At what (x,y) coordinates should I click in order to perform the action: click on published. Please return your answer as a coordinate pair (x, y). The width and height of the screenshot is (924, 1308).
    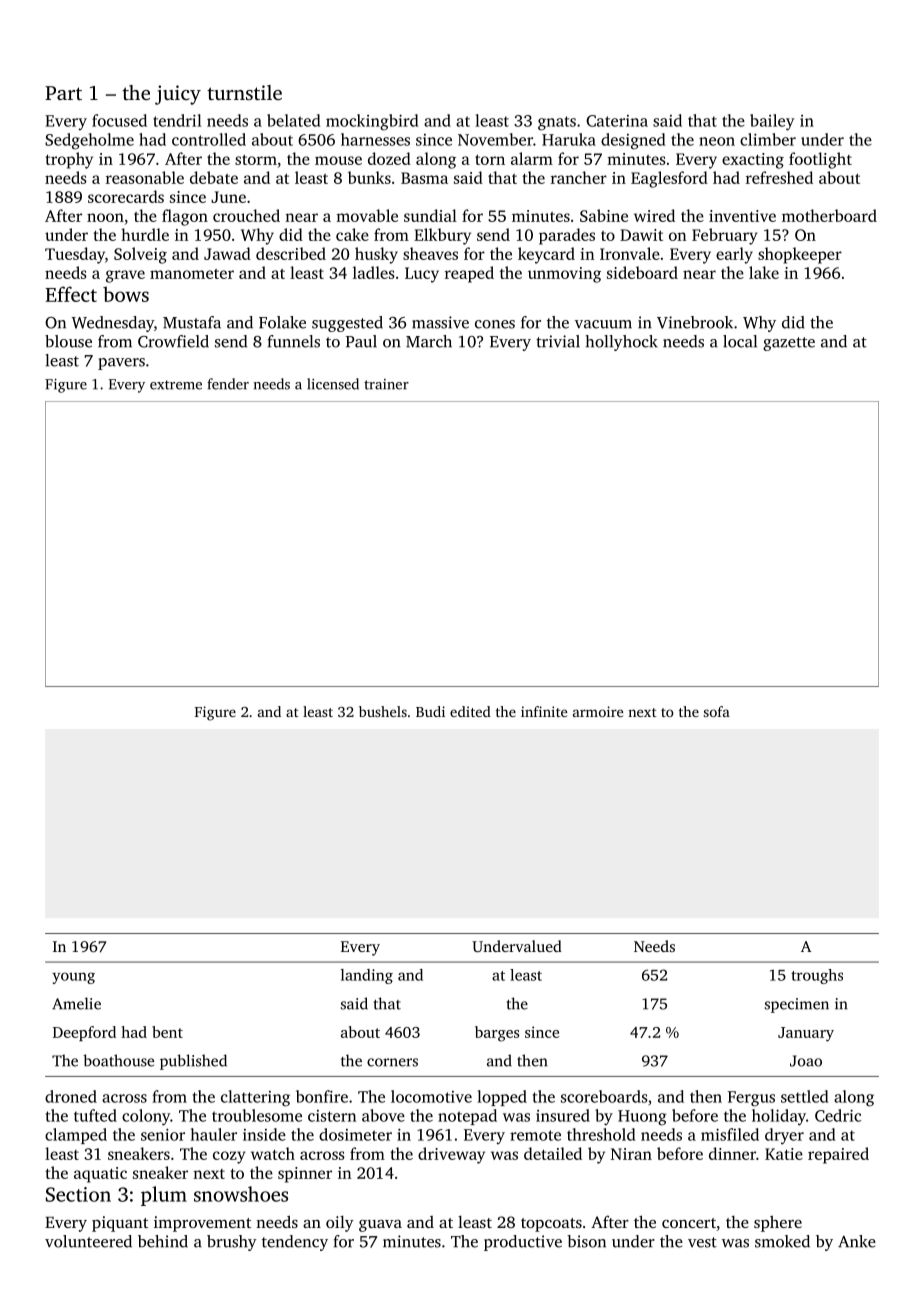
    Looking at the image, I should click on (193, 1062).
